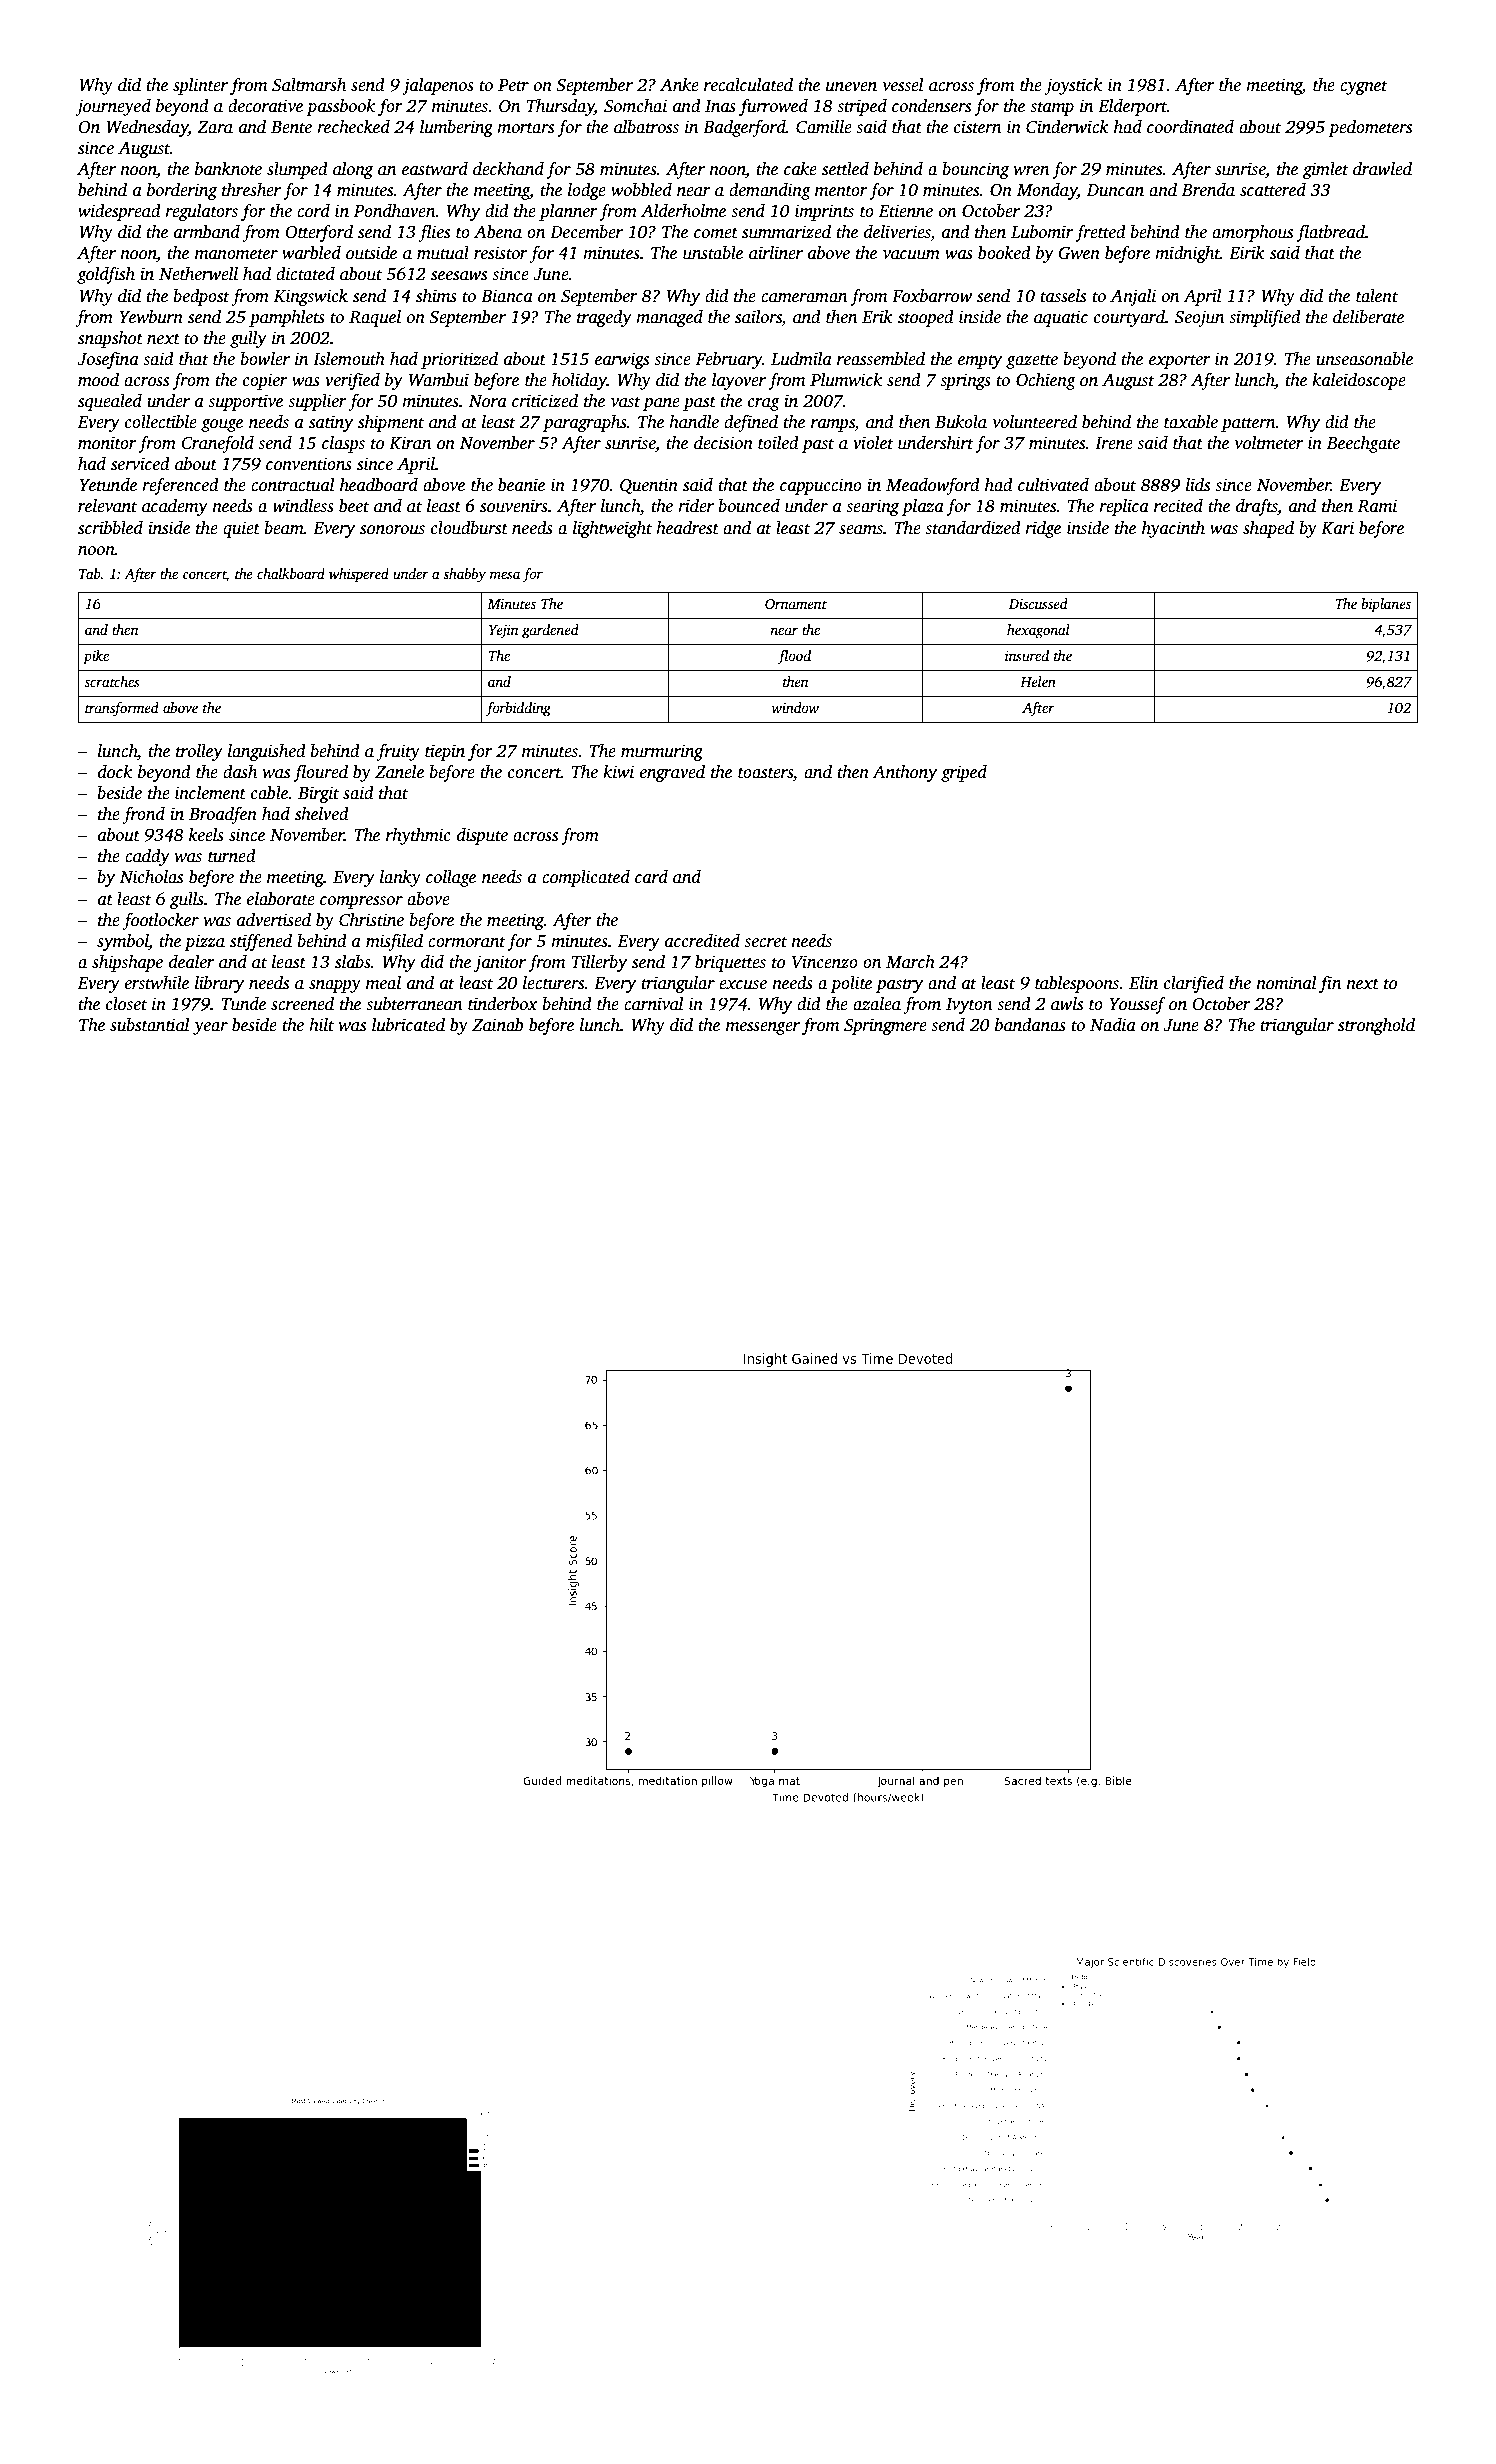 The image size is (1496, 2464). What do you see at coordinates (1364, 87) in the page?
I see `cygnet` at bounding box center [1364, 87].
